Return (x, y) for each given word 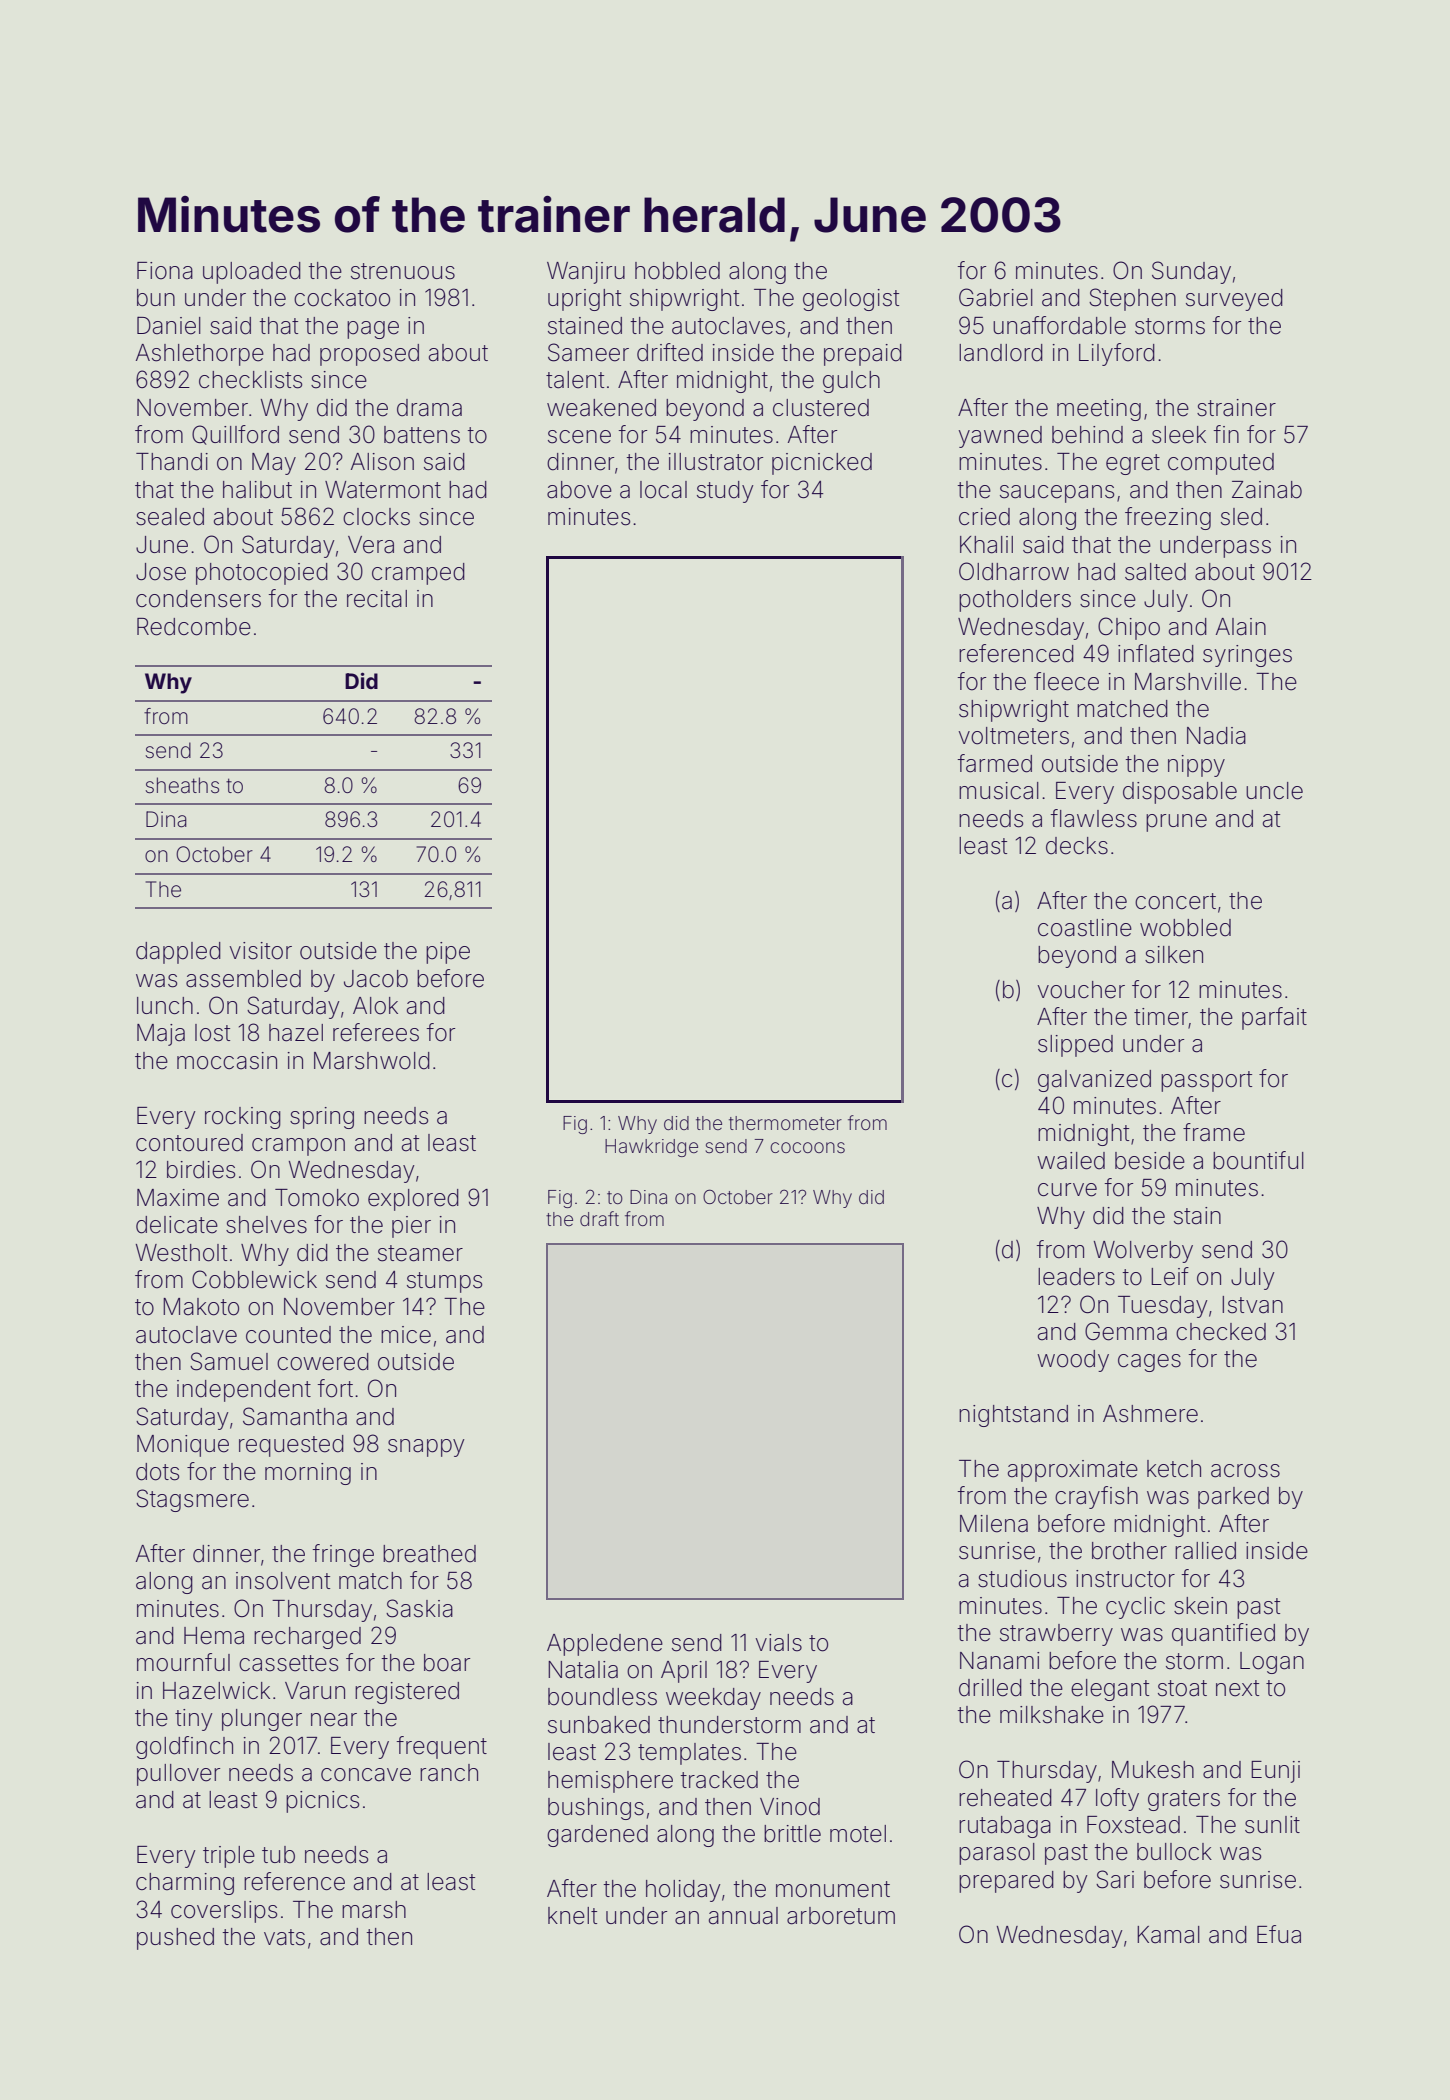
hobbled (677, 271)
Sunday (1191, 272)
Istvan (1252, 1305)
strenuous (403, 271)
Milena (994, 1524)
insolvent (283, 1581)
